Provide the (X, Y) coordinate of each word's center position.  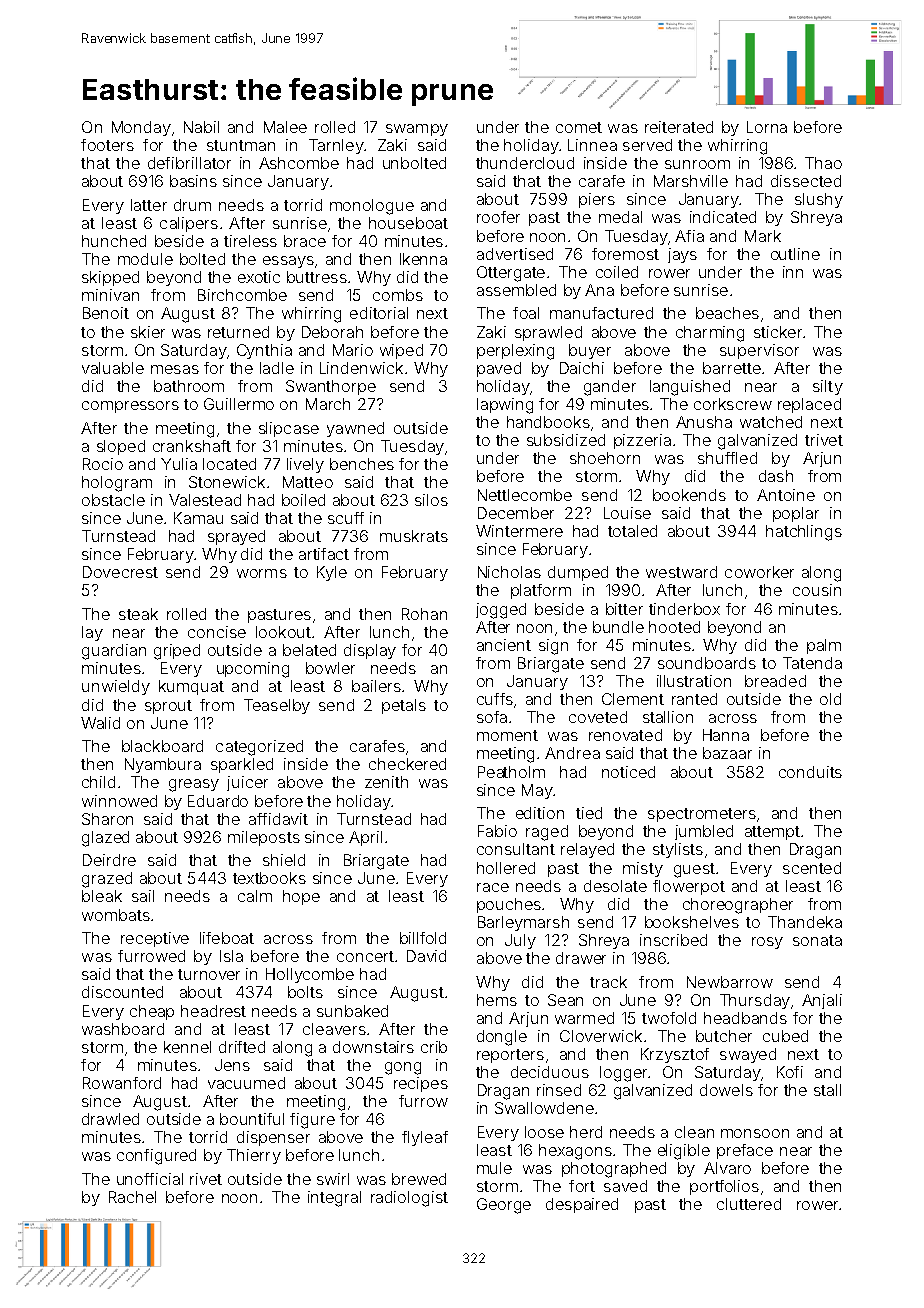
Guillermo (239, 404)
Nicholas (509, 572)
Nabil (201, 127)
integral (334, 1199)
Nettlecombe (525, 495)
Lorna (767, 127)
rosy (767, 943)
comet (579, 127)
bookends (689, 495)
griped (177, 652)
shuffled (727, 458)
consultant (516, 849)
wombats (116, 915)
